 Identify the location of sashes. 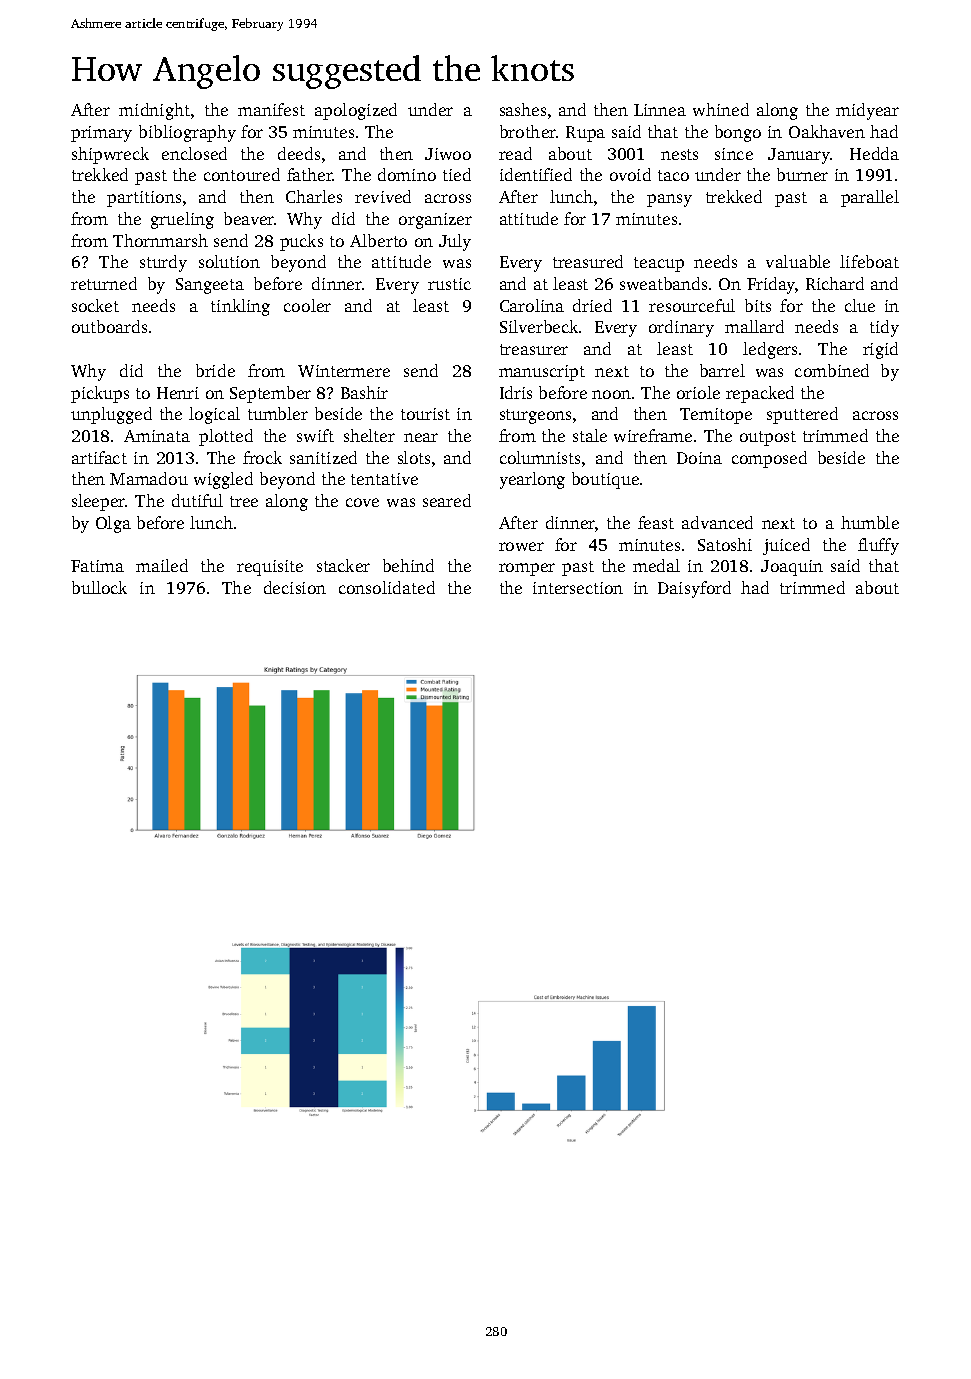
(523, 109).
